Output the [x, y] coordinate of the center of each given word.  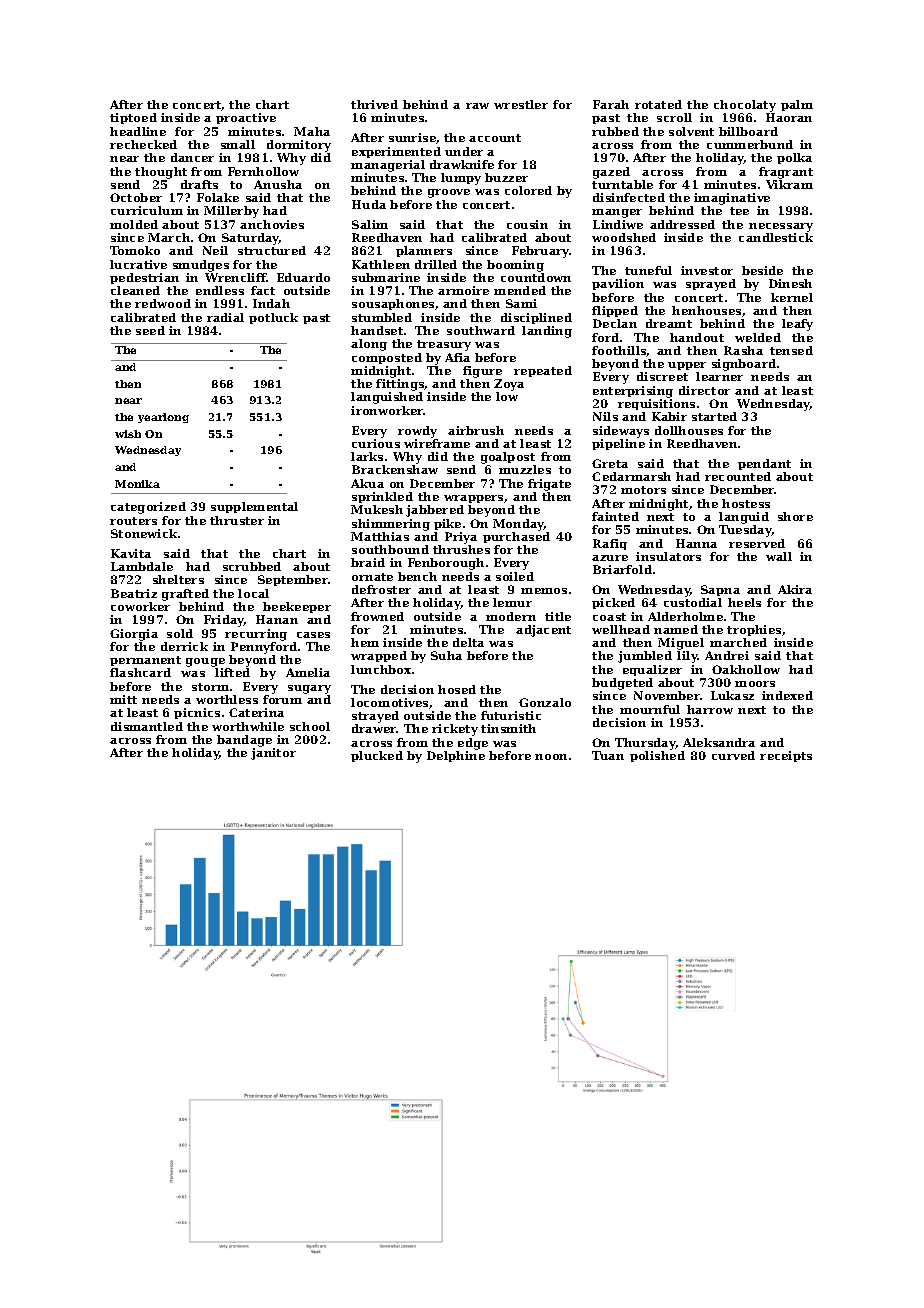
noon [551, 757]
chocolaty [745, 106]
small [238, 144]
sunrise [412, 137]
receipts [786, 756]
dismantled [147, 726]
